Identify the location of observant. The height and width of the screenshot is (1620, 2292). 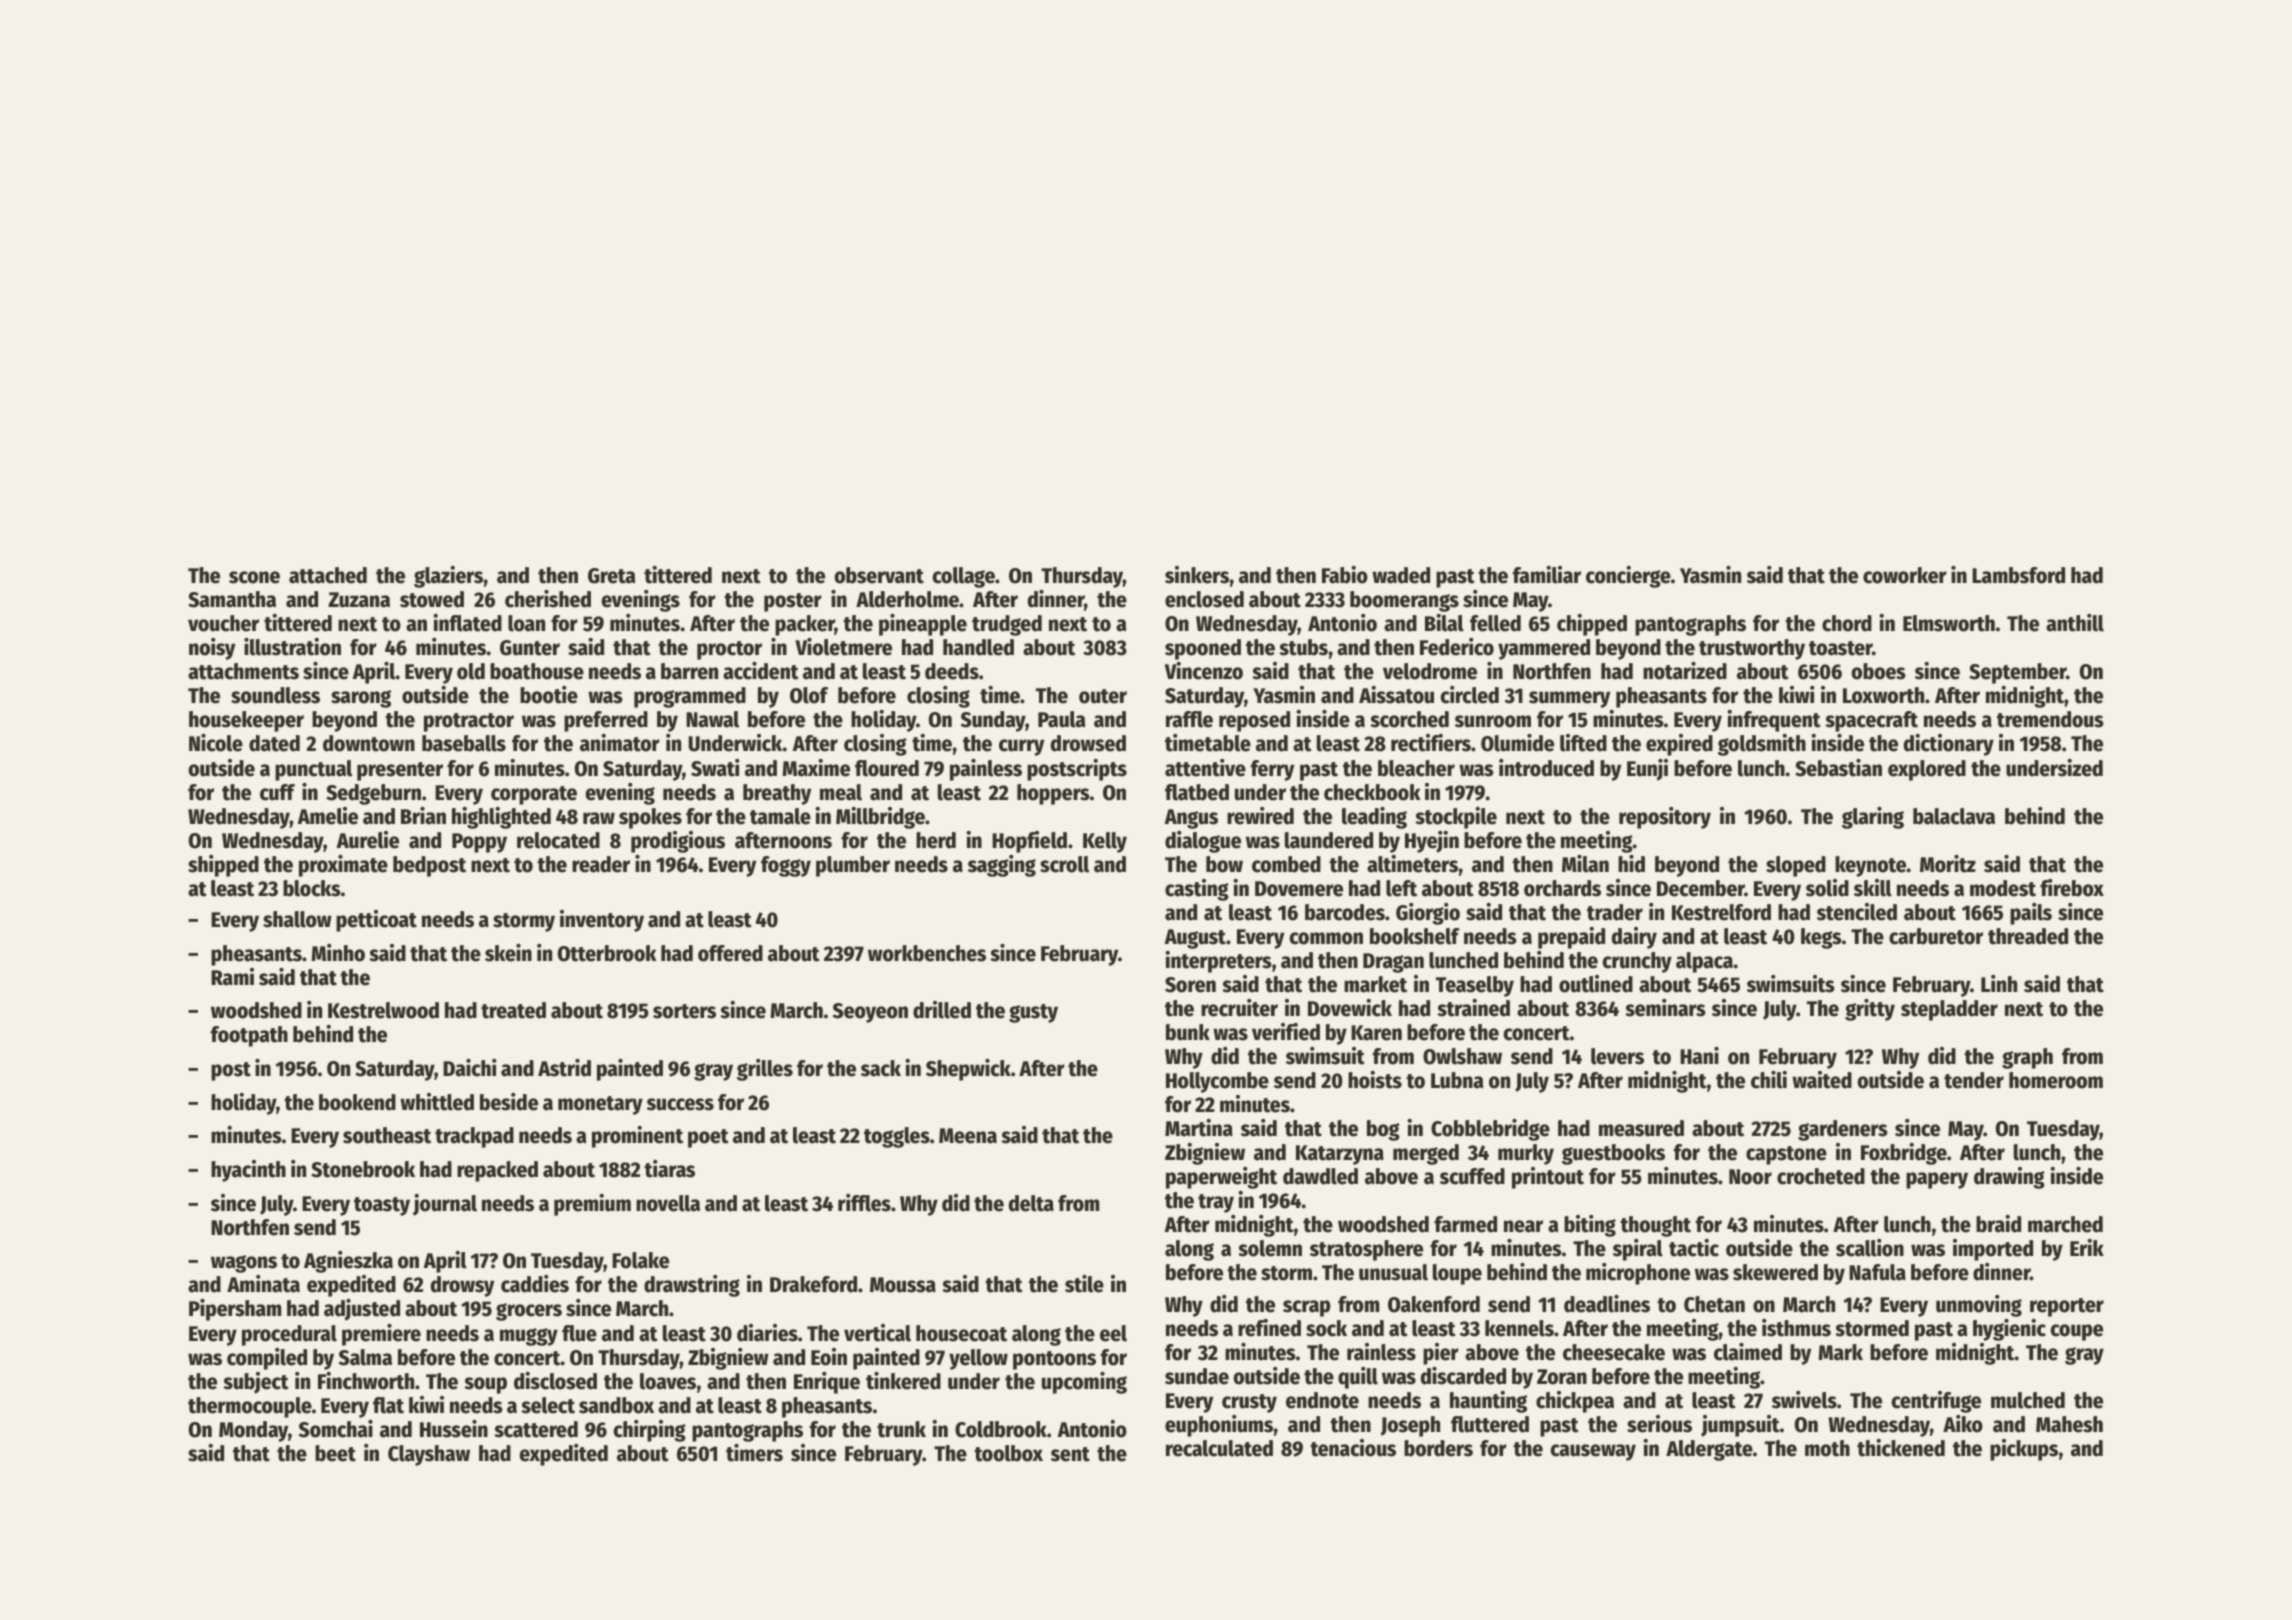
(879, 575).
